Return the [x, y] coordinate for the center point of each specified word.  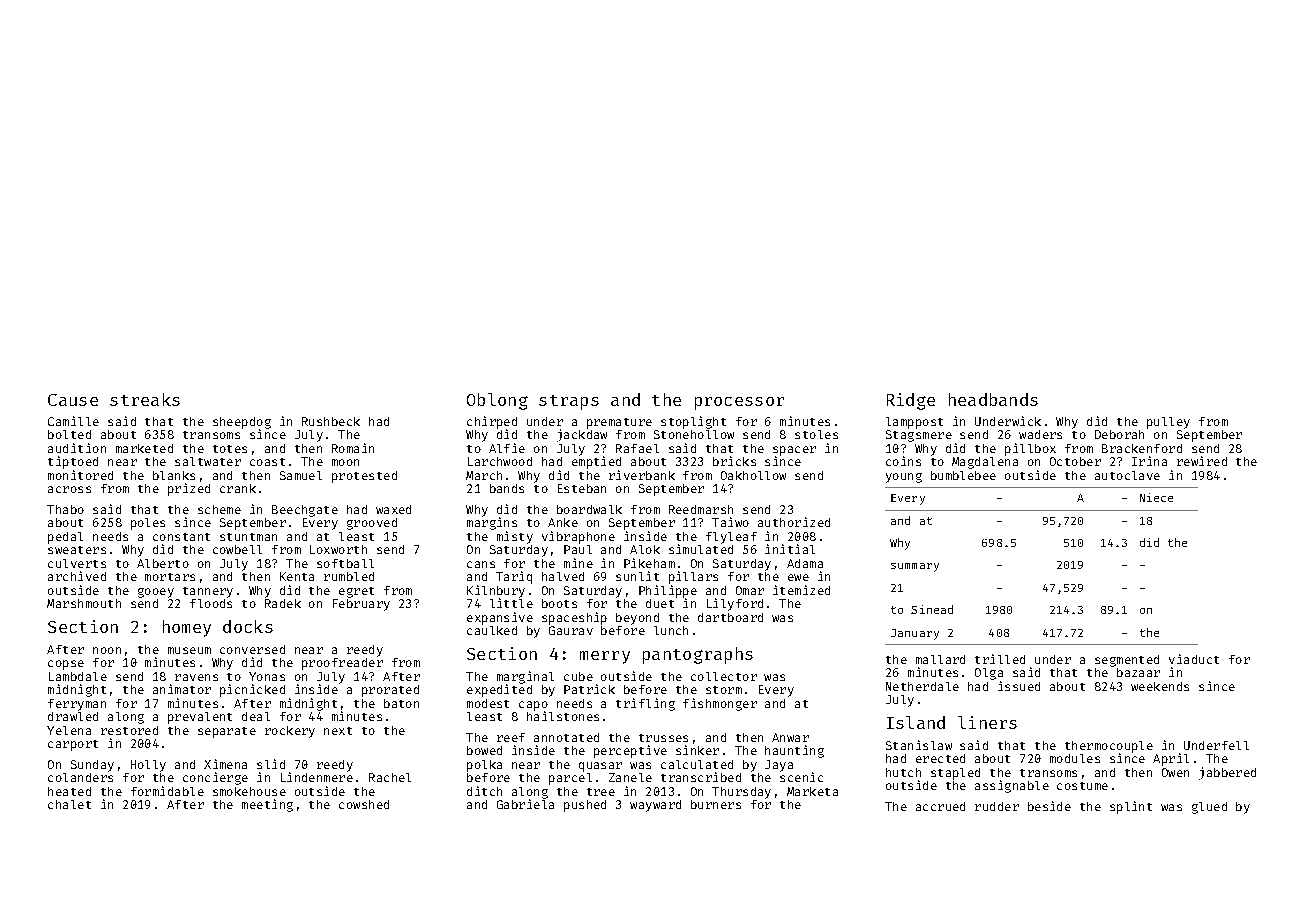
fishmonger [720, 704]
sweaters [77, 550]
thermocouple [1109, 747]
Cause [73, 400]
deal [256, 716]
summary [915, 567]
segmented [1127, 661]
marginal [525, 677]
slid [271, 764]
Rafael [637, 448]
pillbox [1030, 449]
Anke [563, 522]
